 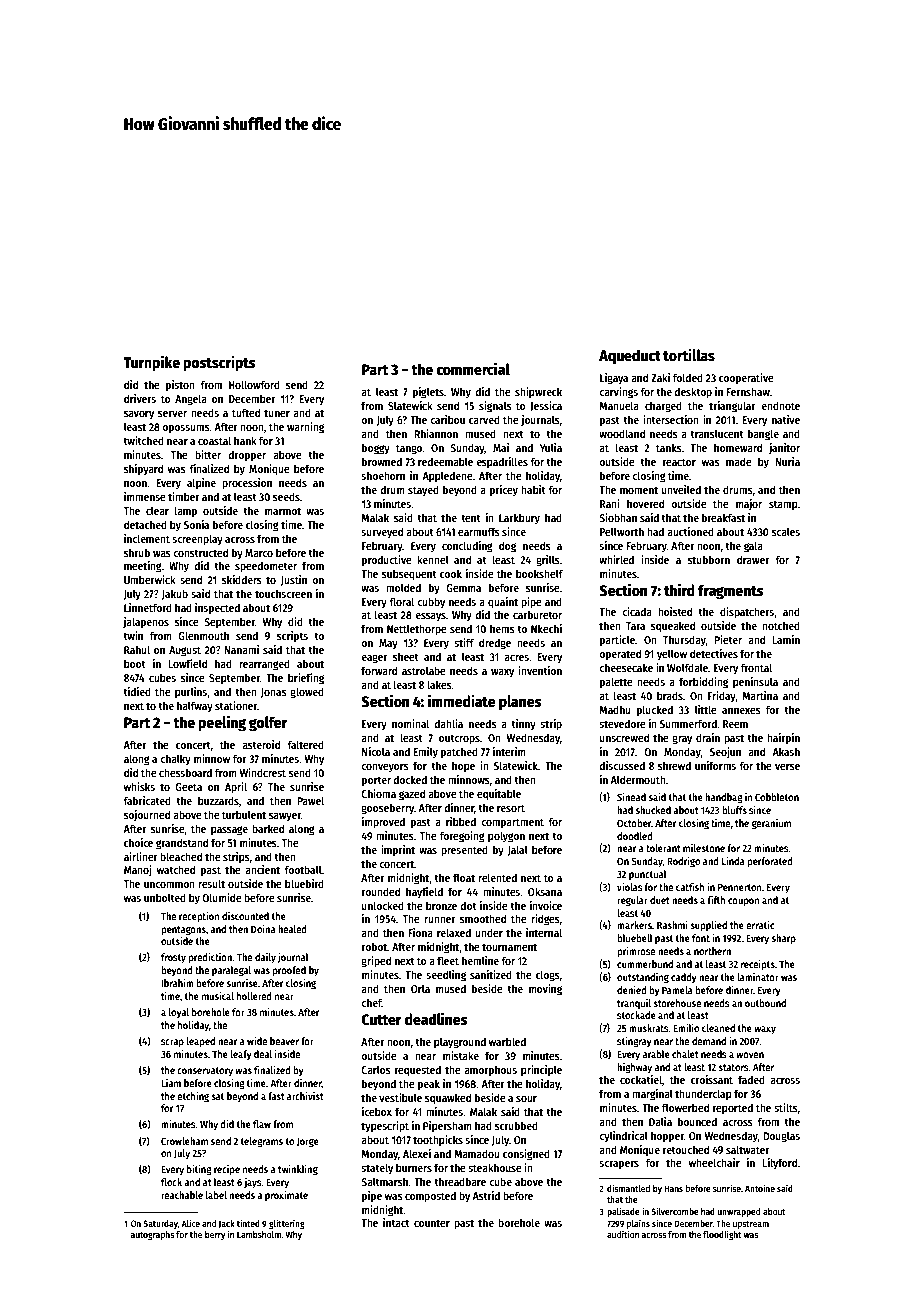 What do you see at coordinates (160, 1224) in the image?
I see `Saturday` at bounding box center [160, 1224].
